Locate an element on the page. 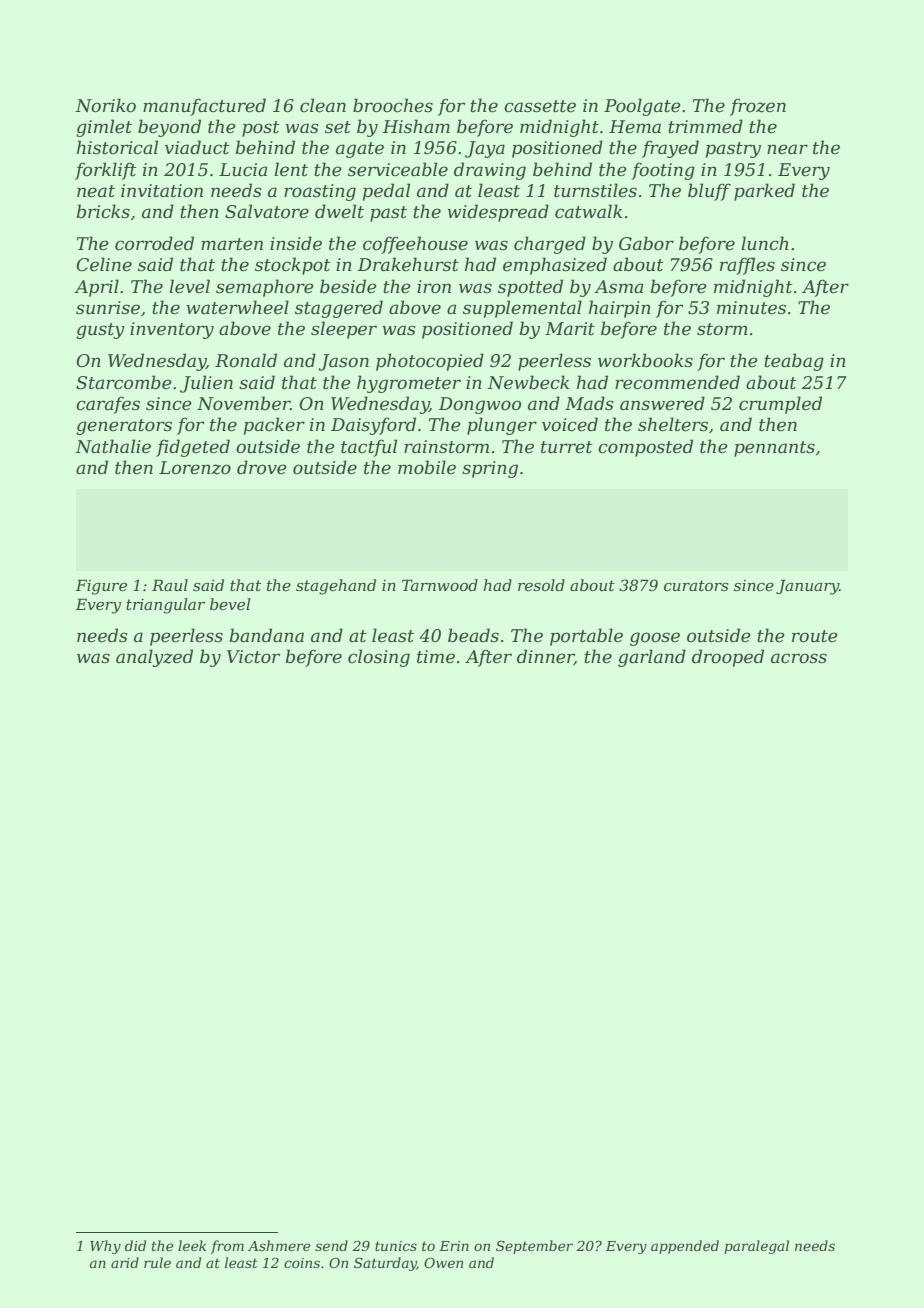 The width and height of the page is (924, 1308). historical is located at coordinates (117, 147).
